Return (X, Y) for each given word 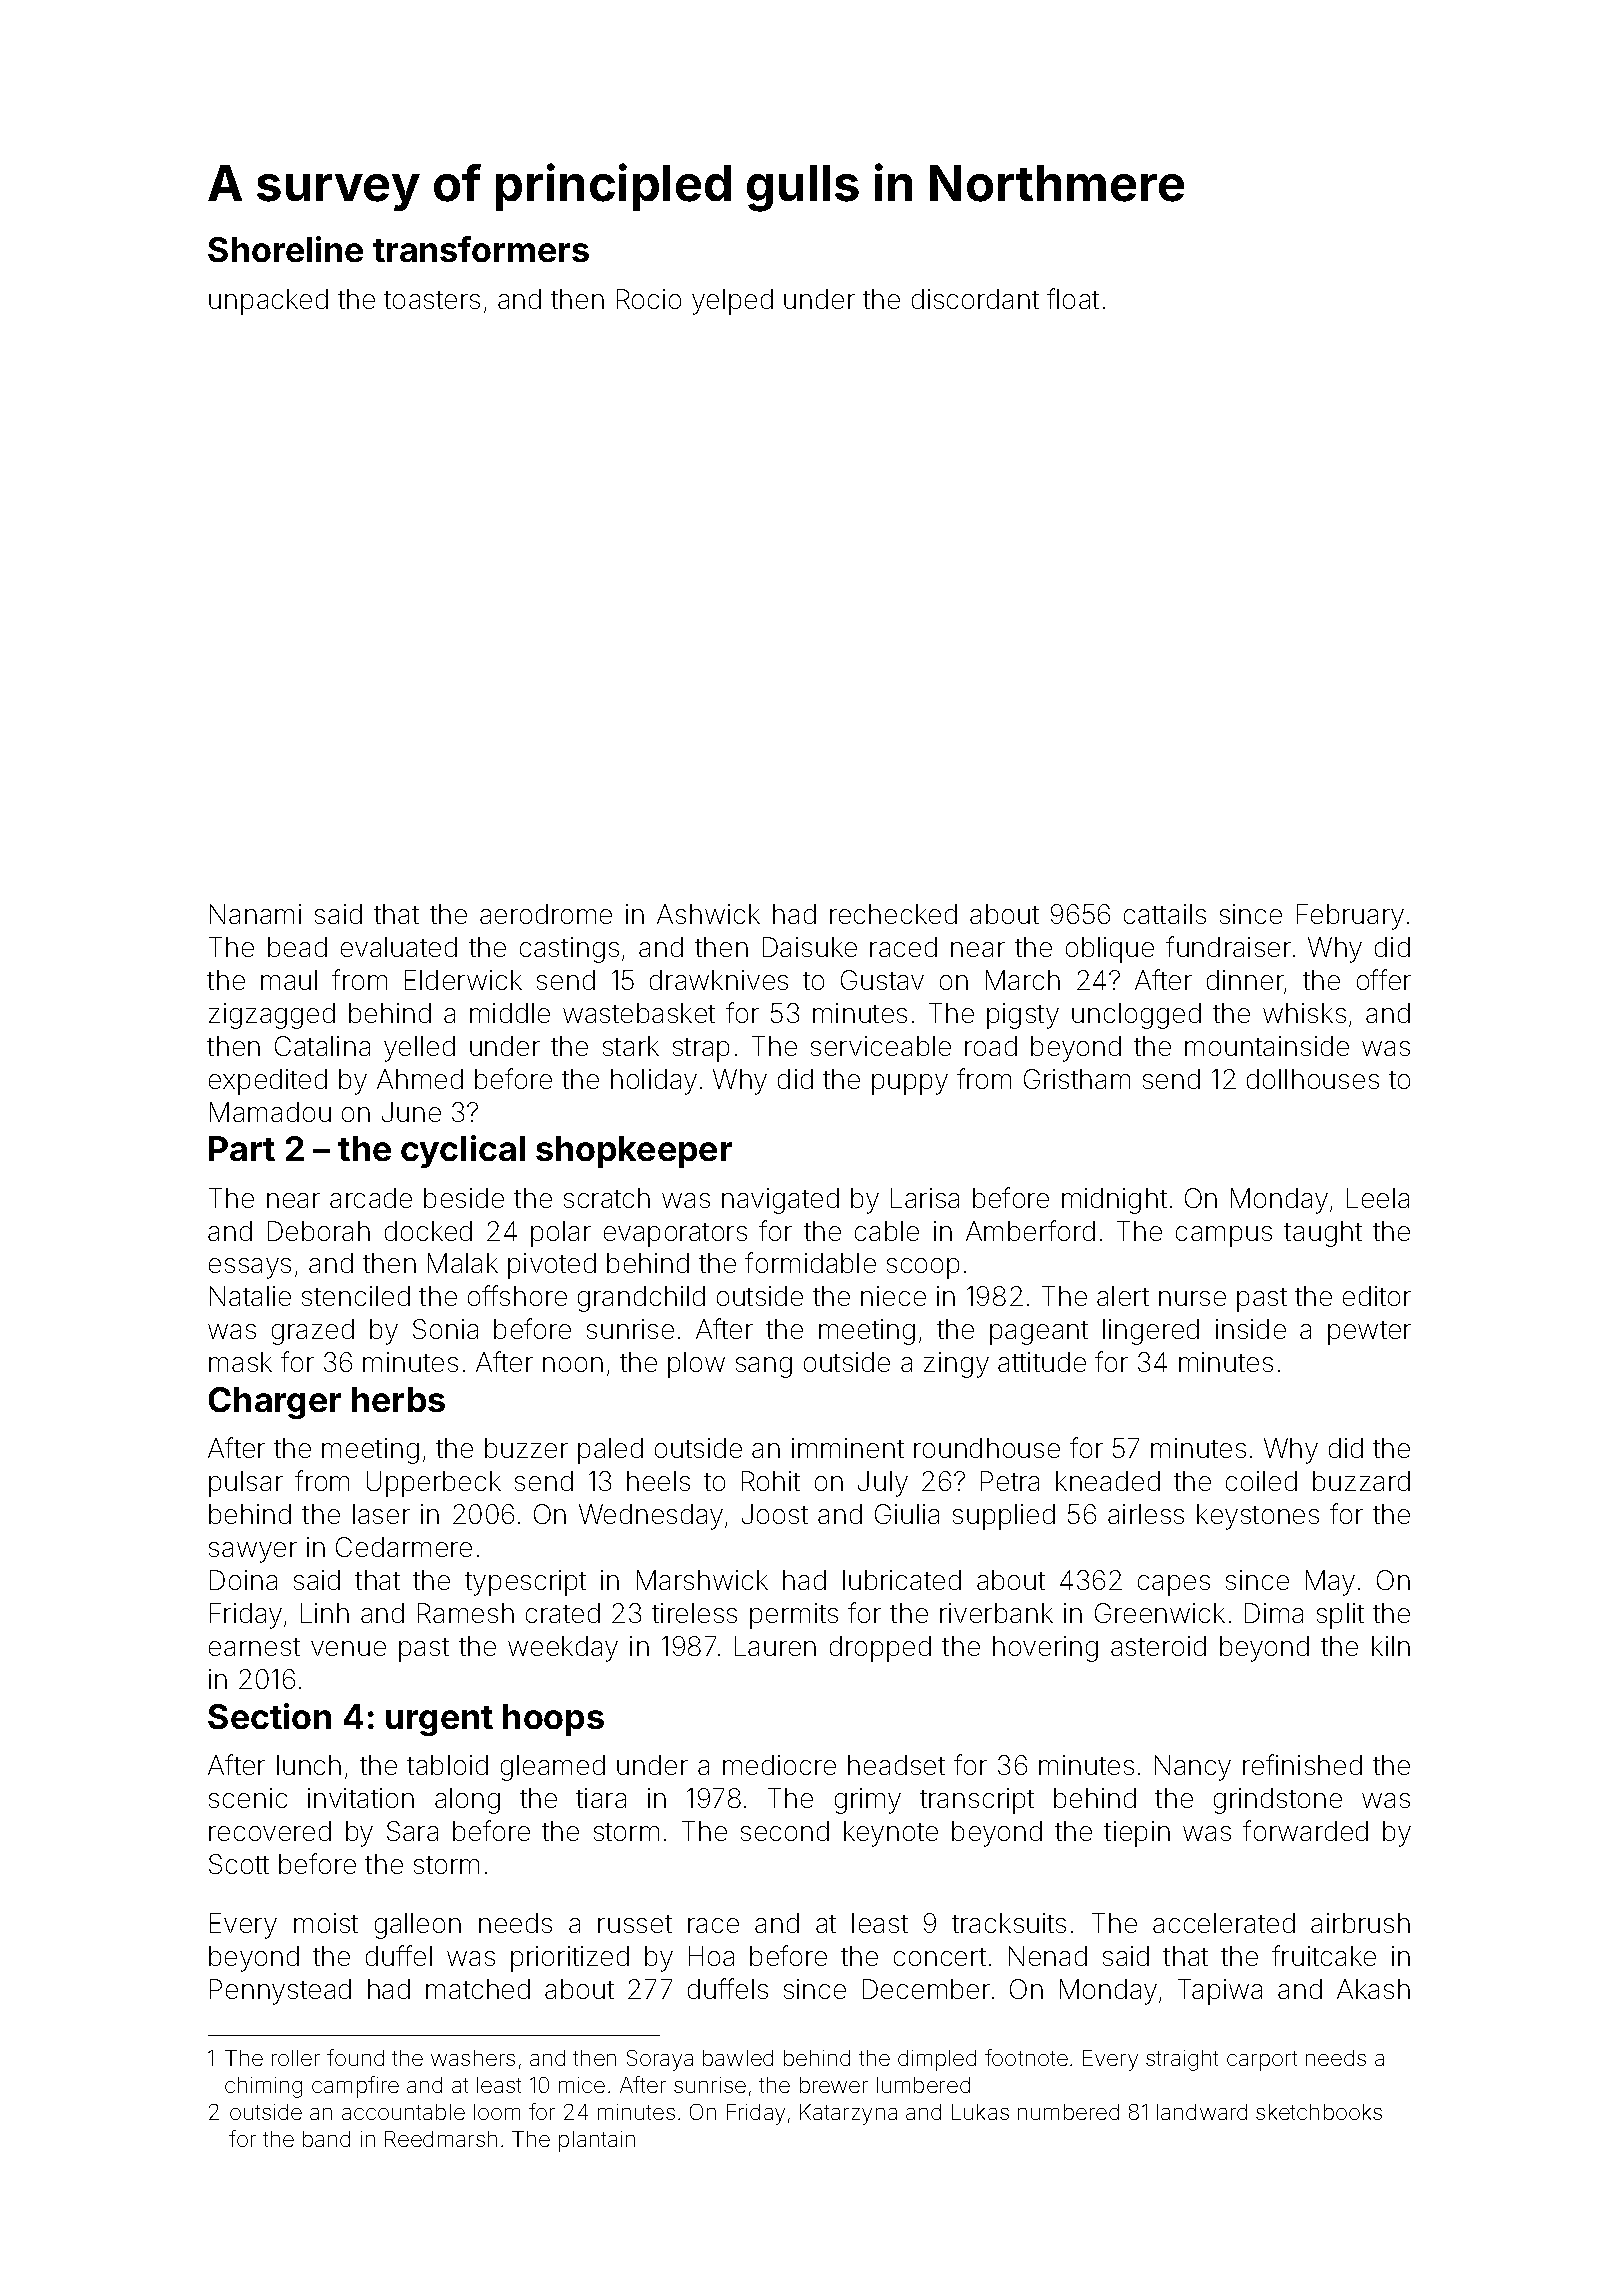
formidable (810, 1262)
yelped (732, 302)
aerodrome (546, 914)
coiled (1261, 1481)
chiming (263, 2087)
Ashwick (708, 914)
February (1350, 917)
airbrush (1360, 1923)
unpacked (268, 302)
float (1073, 298)
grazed (313, 1332)
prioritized (570, 1959)
